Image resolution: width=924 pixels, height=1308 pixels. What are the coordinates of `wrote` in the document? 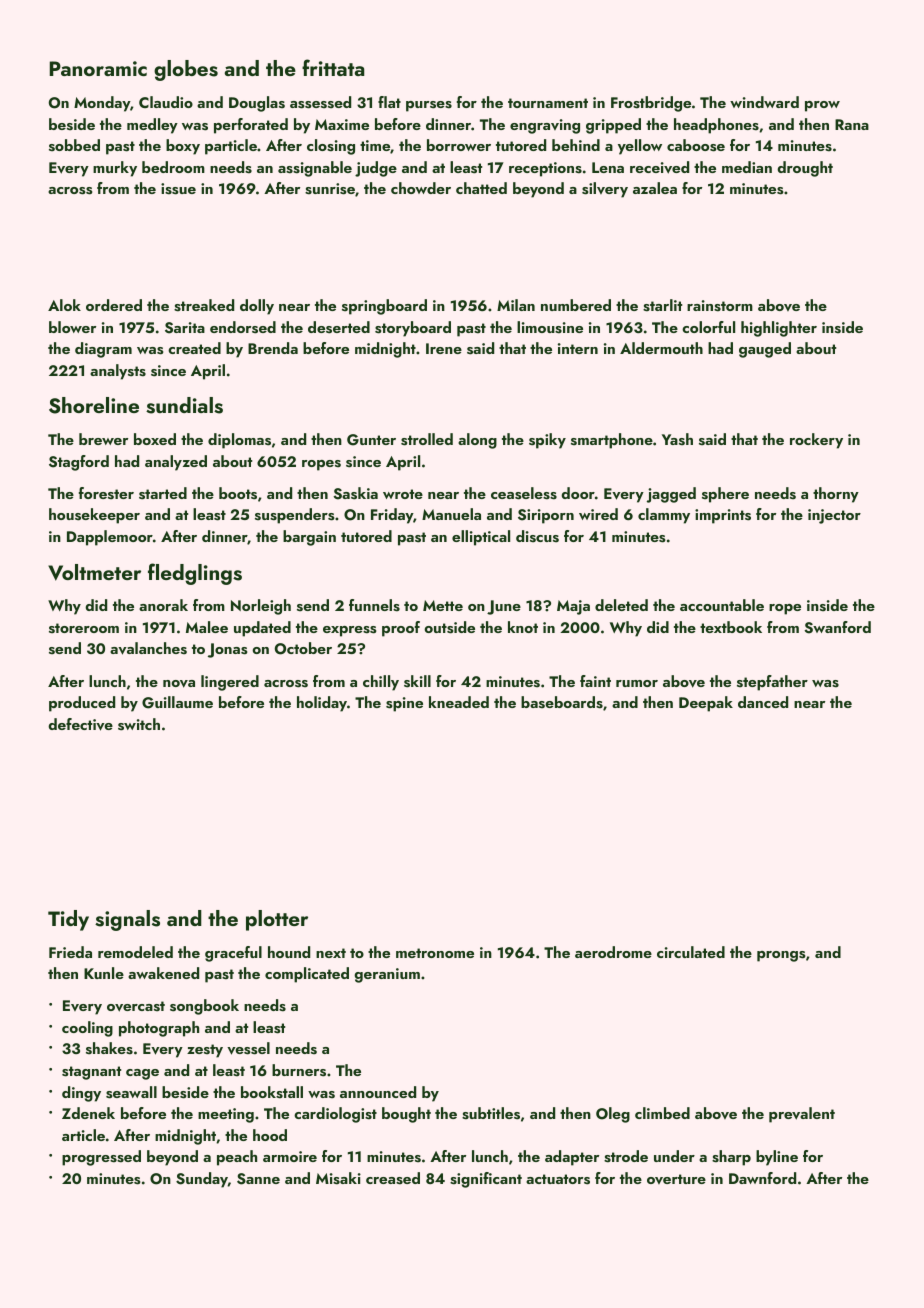 It's located at (403, 494).
